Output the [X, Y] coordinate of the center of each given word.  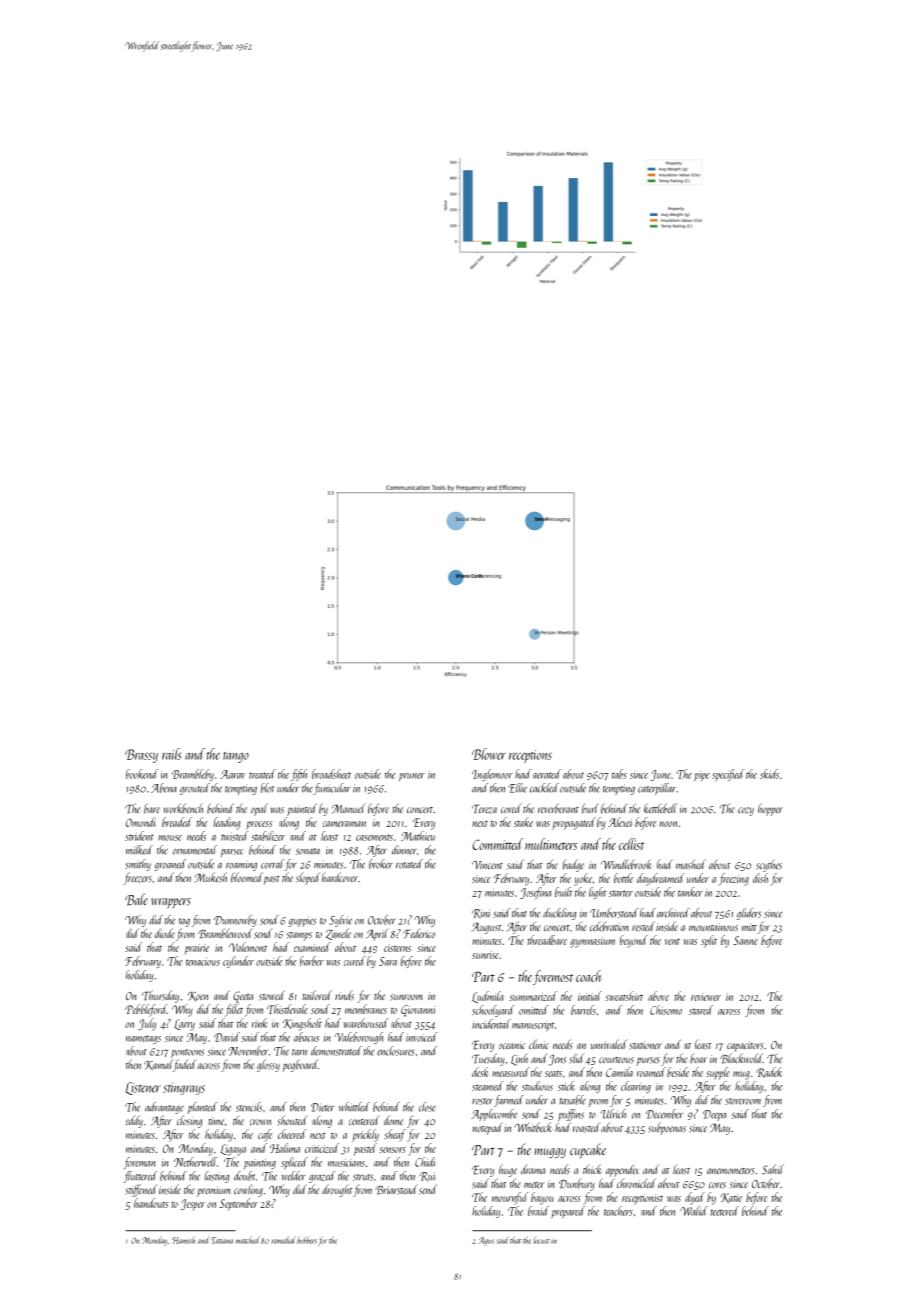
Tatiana [222, 1240]
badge [573, 865]
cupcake [588, 1150]
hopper [770, 809]
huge [508, 1170]
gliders [749, 914]
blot [267, 788]
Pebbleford [146, 1010]
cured [355, 961]
